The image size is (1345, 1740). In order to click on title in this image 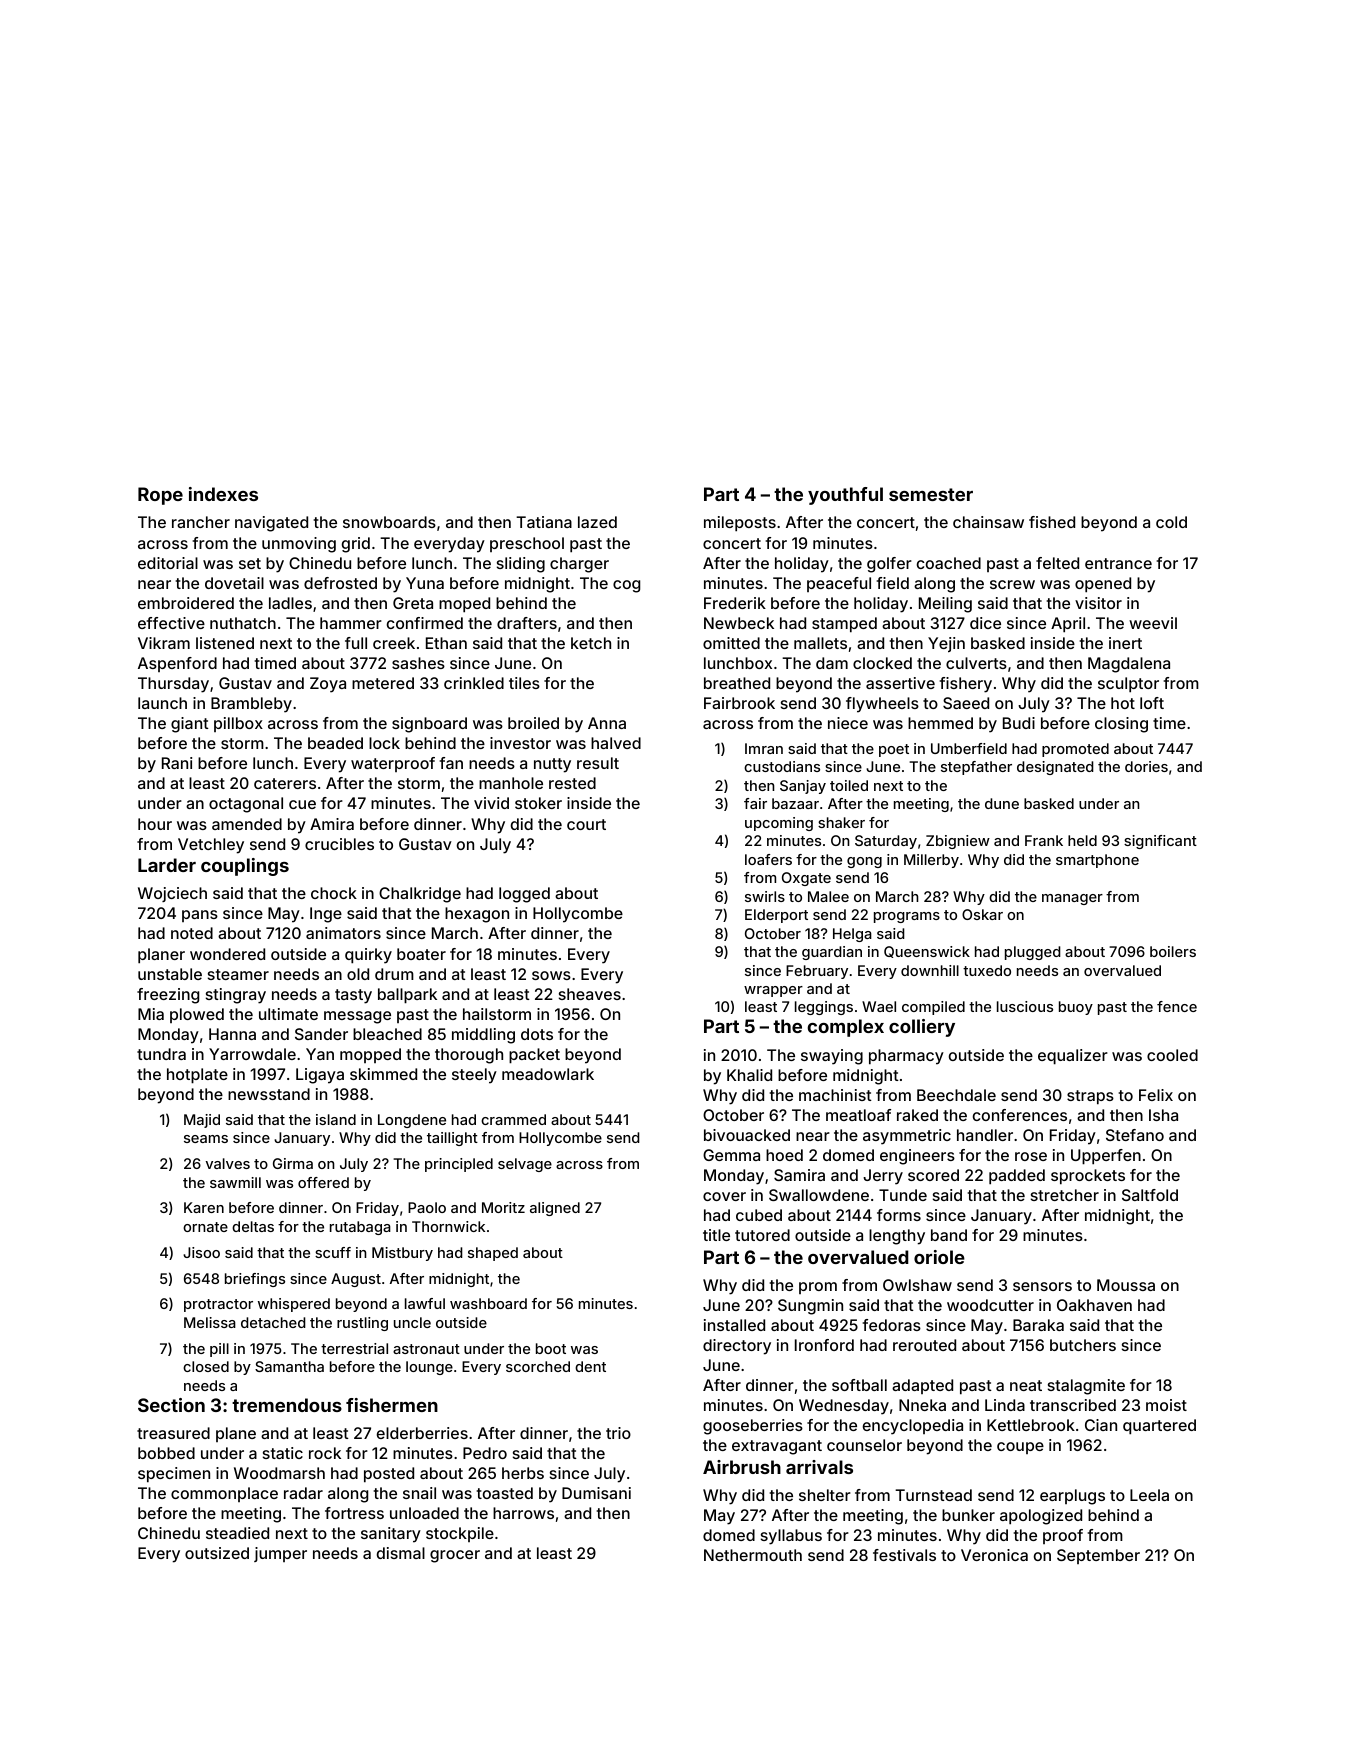, I will do `click(716, 1235)`.
